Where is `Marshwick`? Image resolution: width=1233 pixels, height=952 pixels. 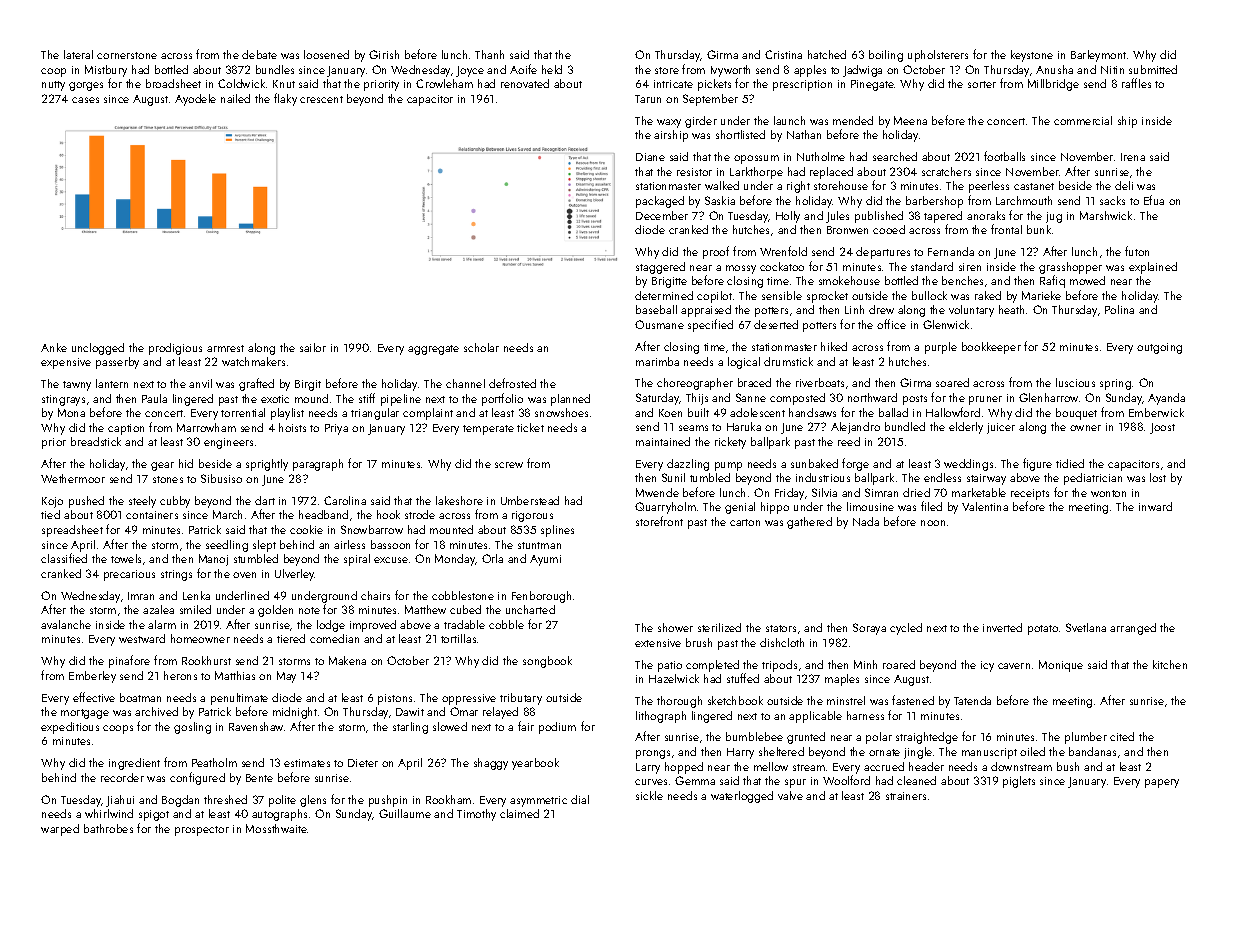 Marshwick is located at coordinates (1106, 215).
